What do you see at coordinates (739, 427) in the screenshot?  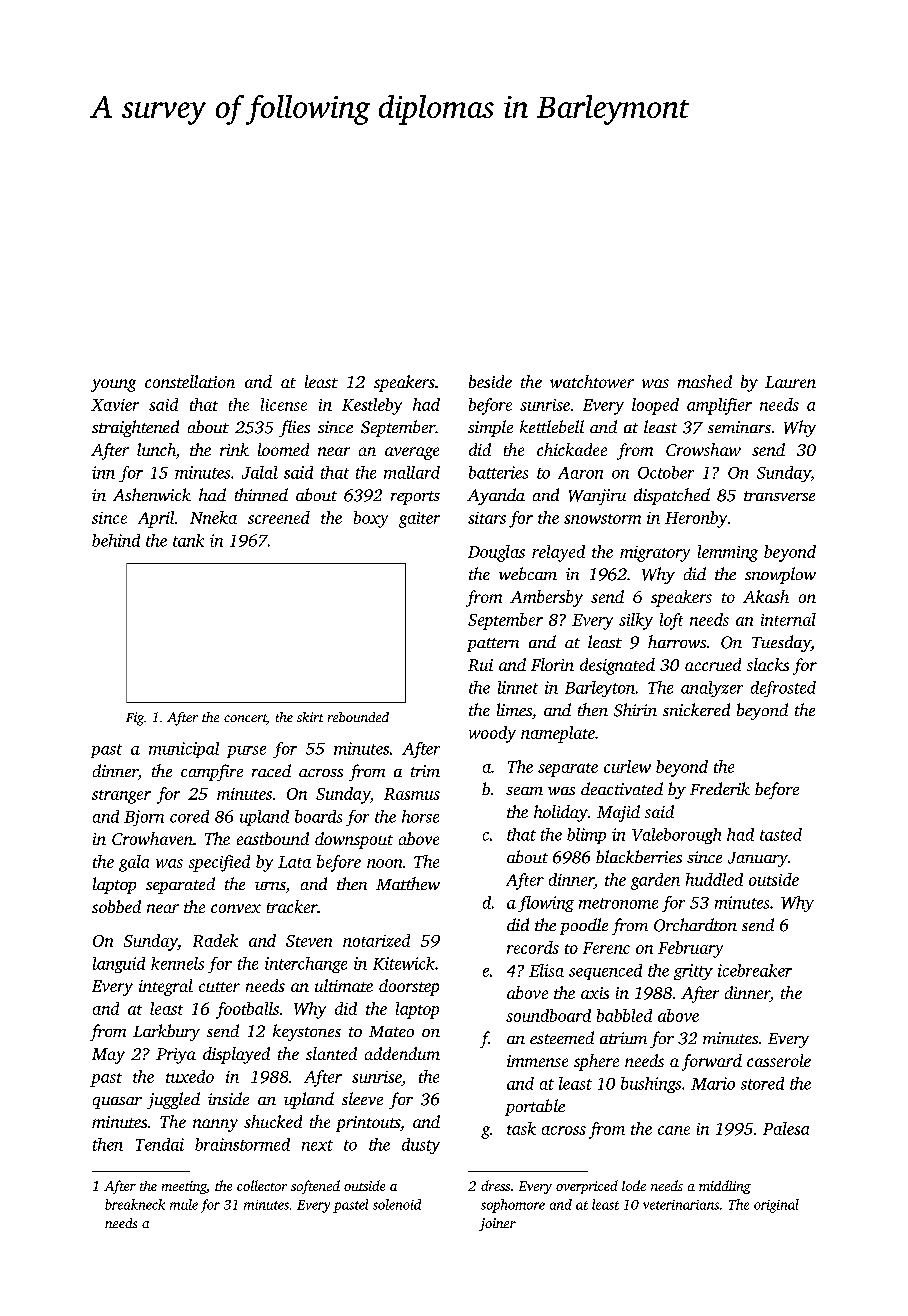 I see `seminars` at bounding box center [739, 427].
